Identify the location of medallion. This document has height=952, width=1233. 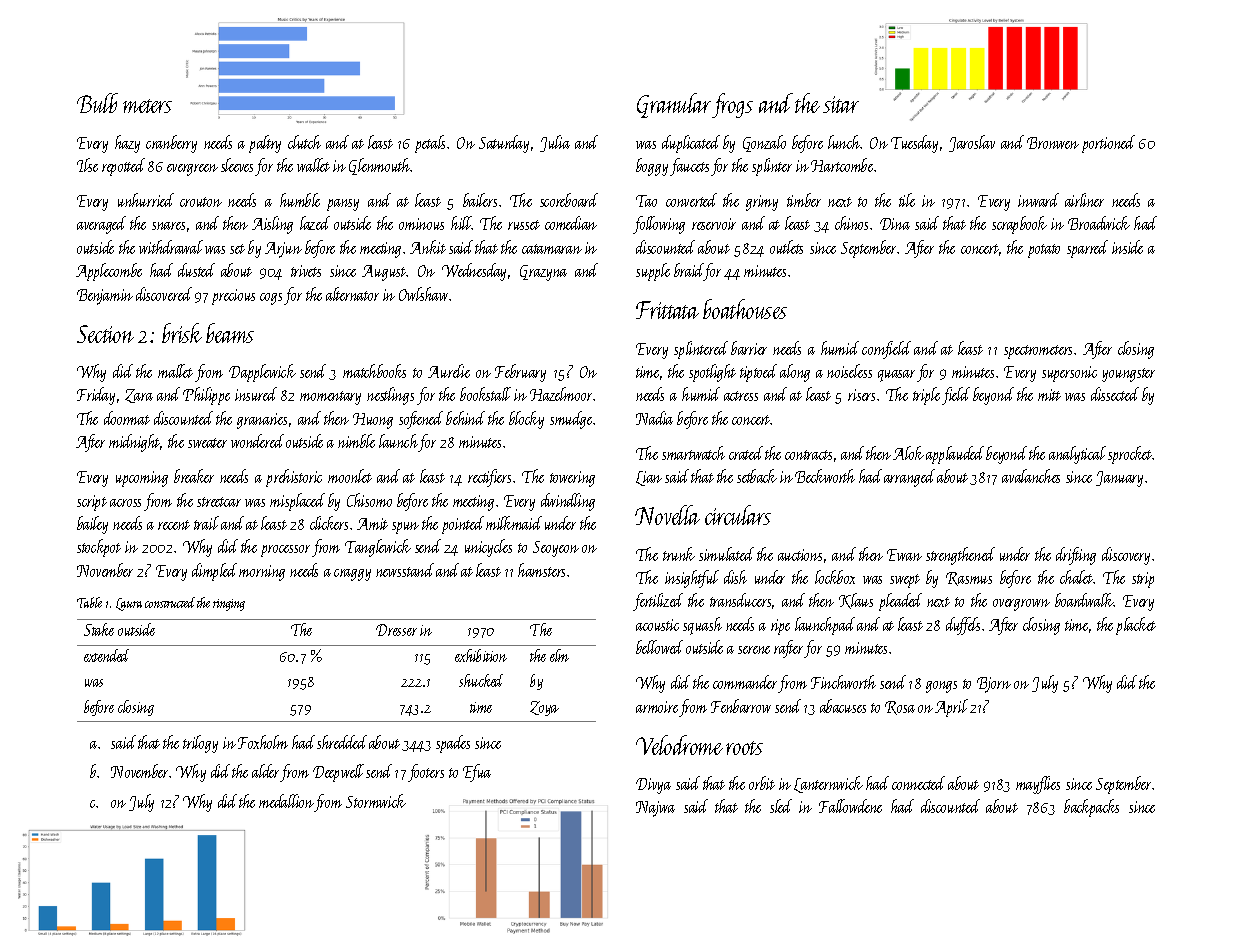
(286, 801).
